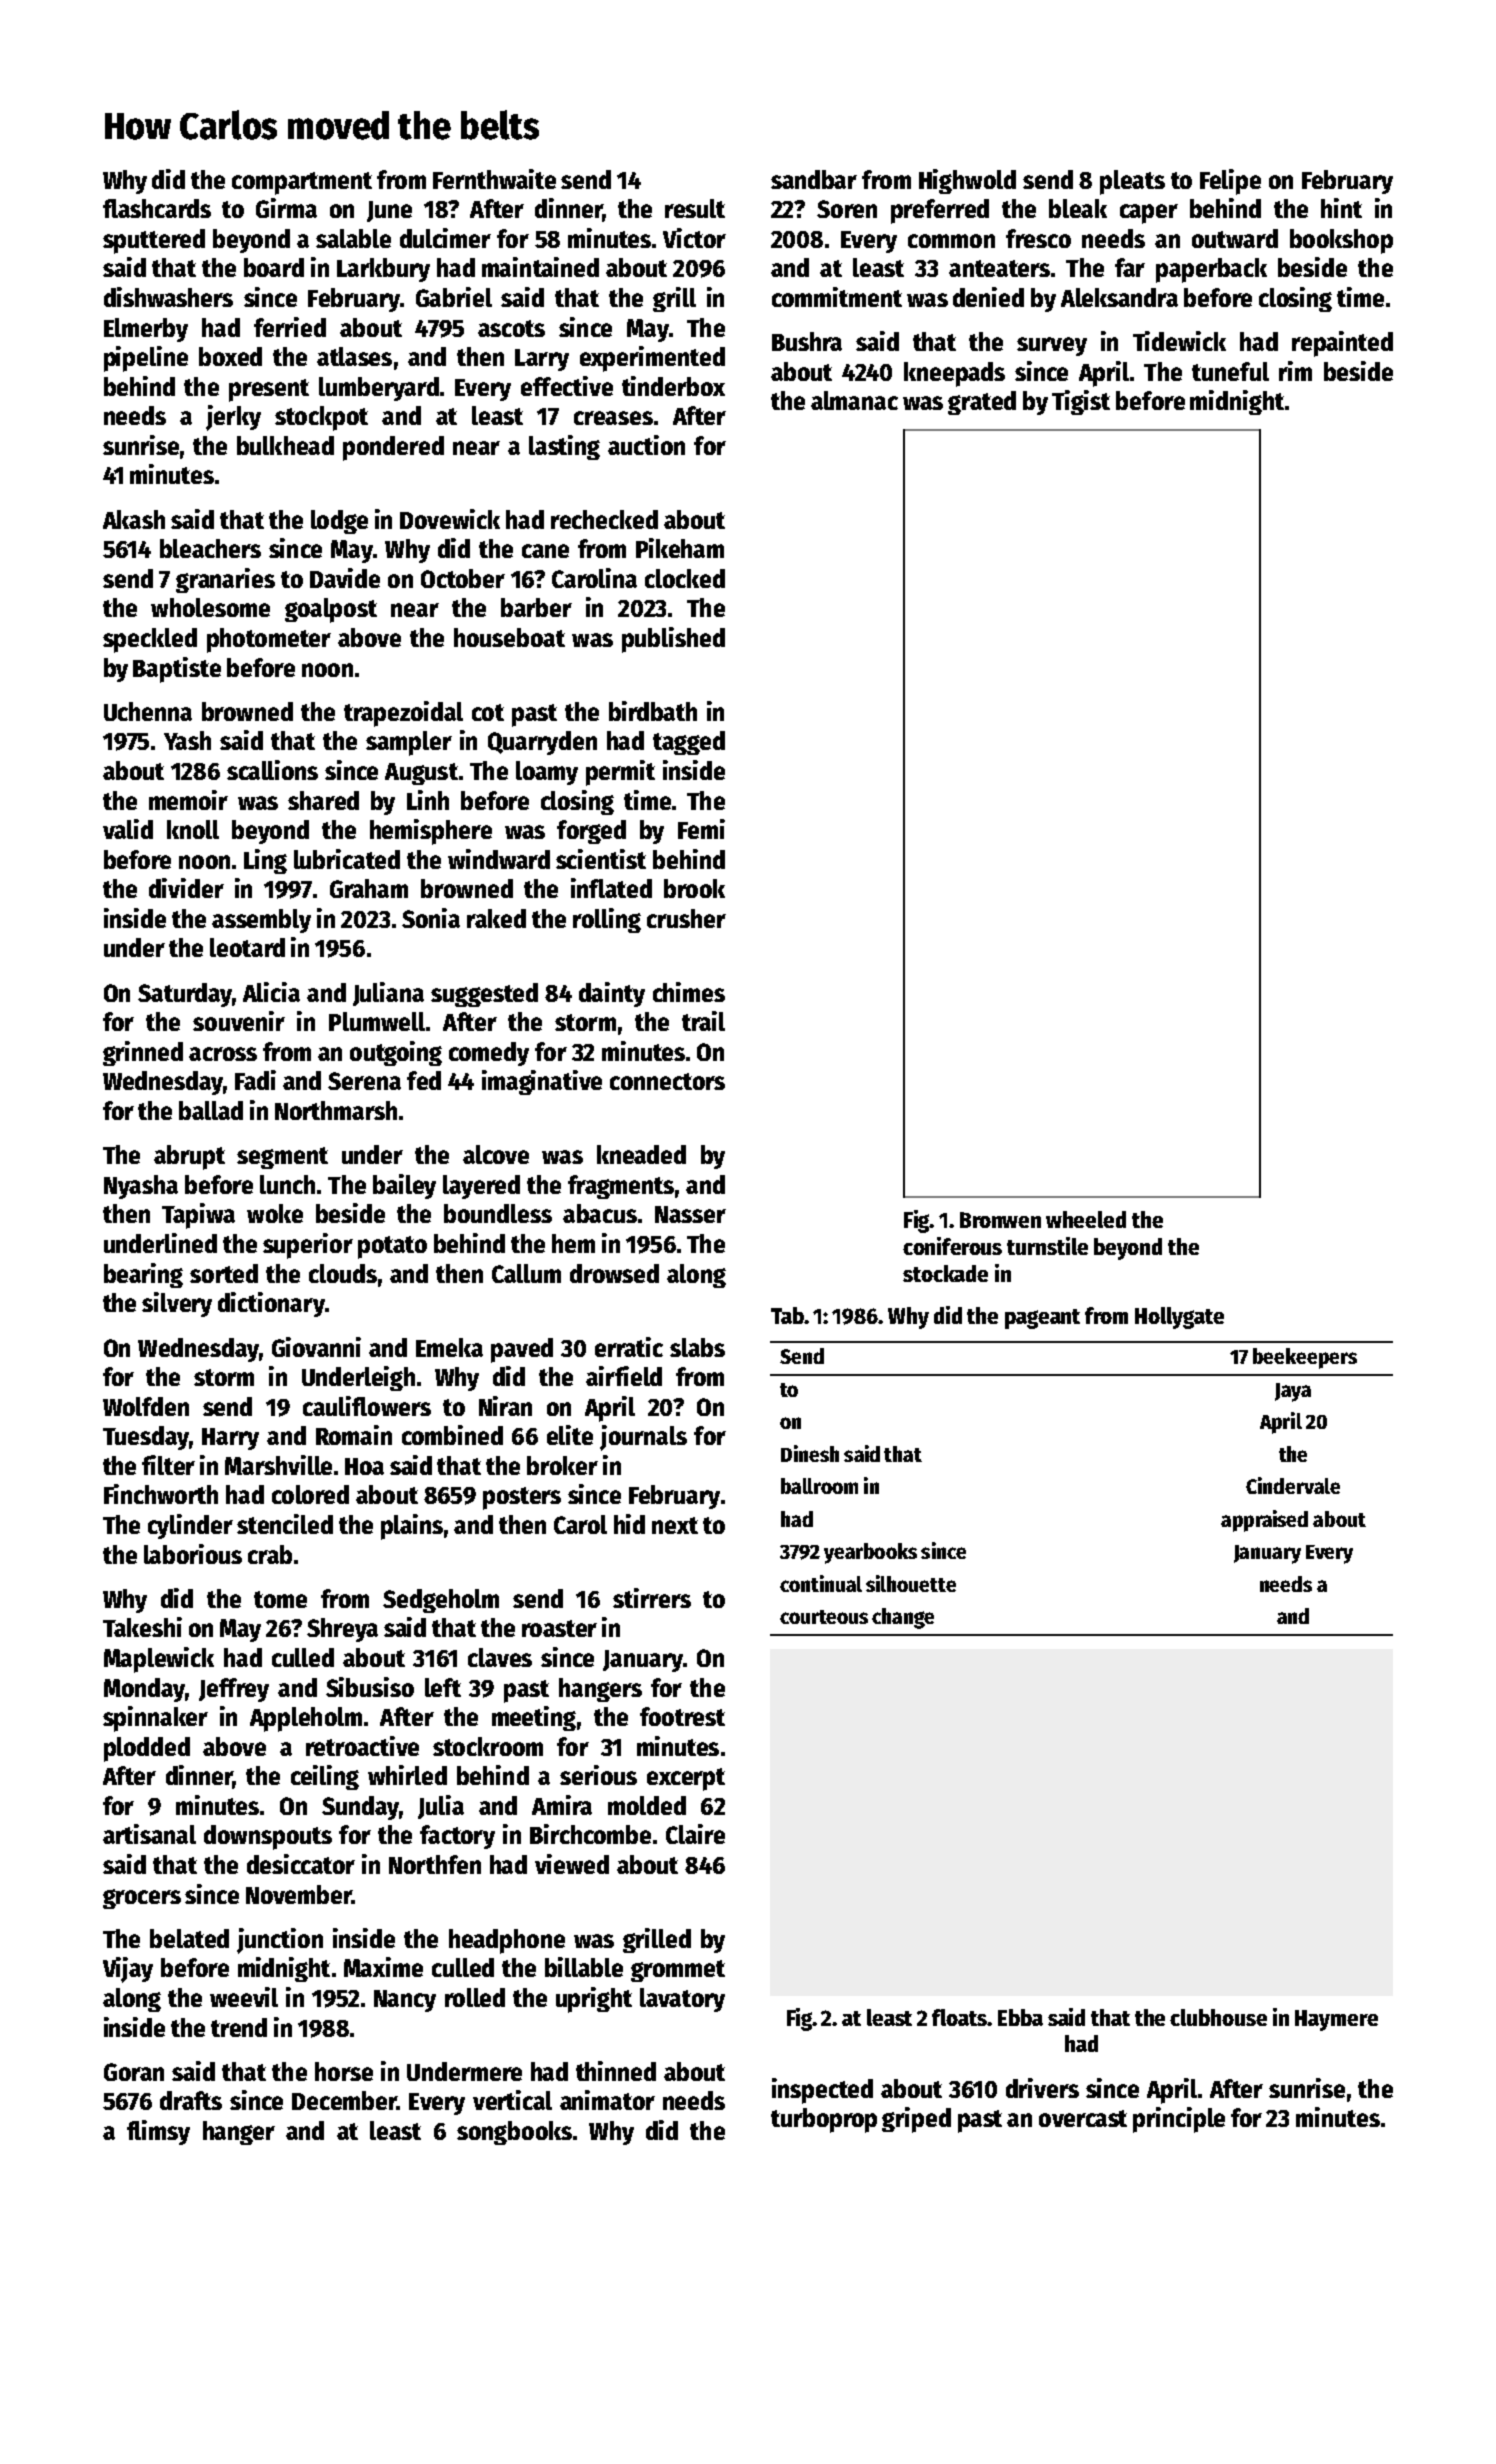 The image size is (1496, 2464). What do you see at coordinates (193, 829) in the document?
I see `knoll` at bounding box center [193, 829].
